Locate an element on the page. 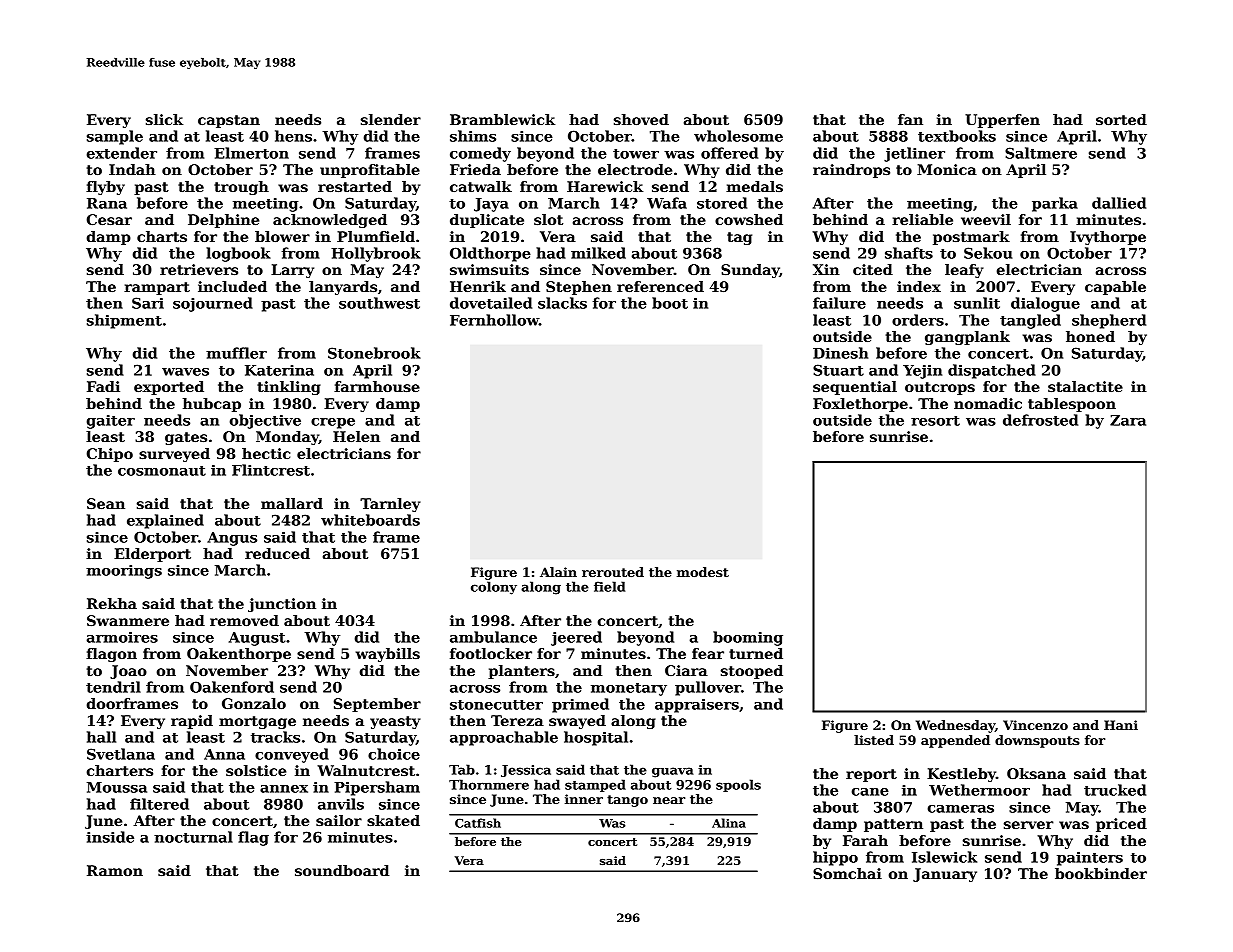  soundboard is located at coordinates (342, 870).
